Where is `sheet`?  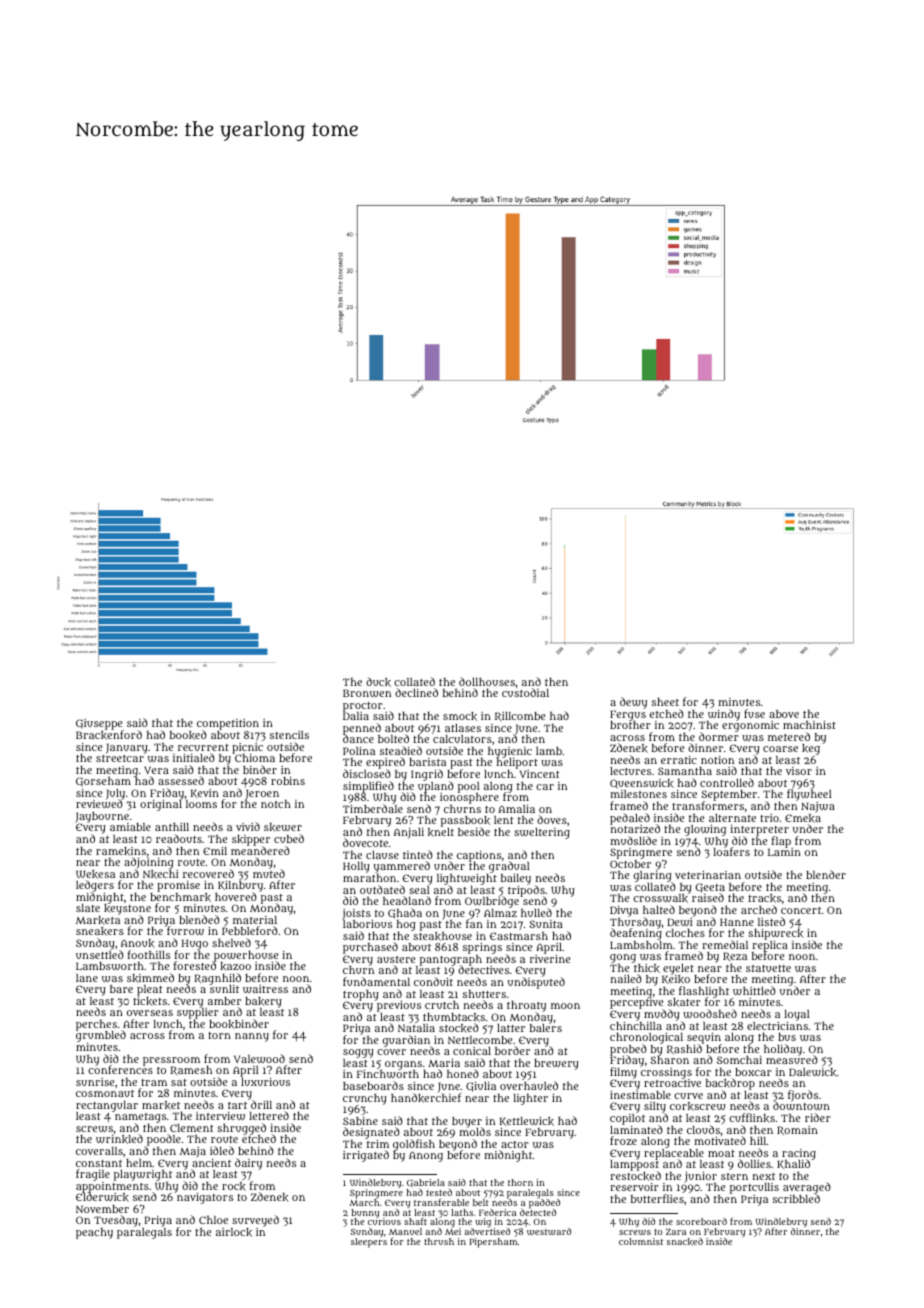 sheet is located at coordinates (665, 702).
